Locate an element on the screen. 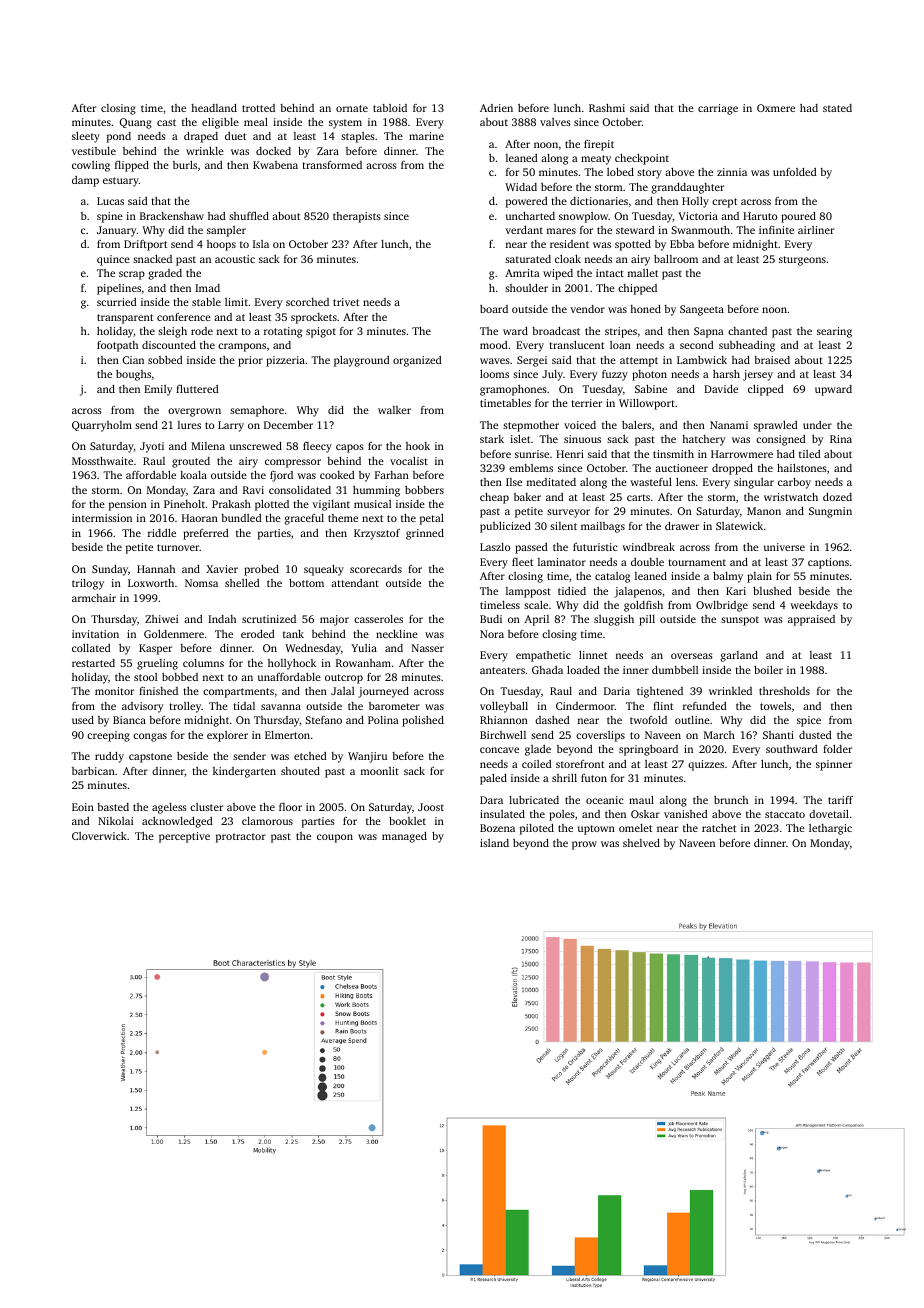 This screenshot has width=924, height=1308. headland is located at coordinates (214, 108).
